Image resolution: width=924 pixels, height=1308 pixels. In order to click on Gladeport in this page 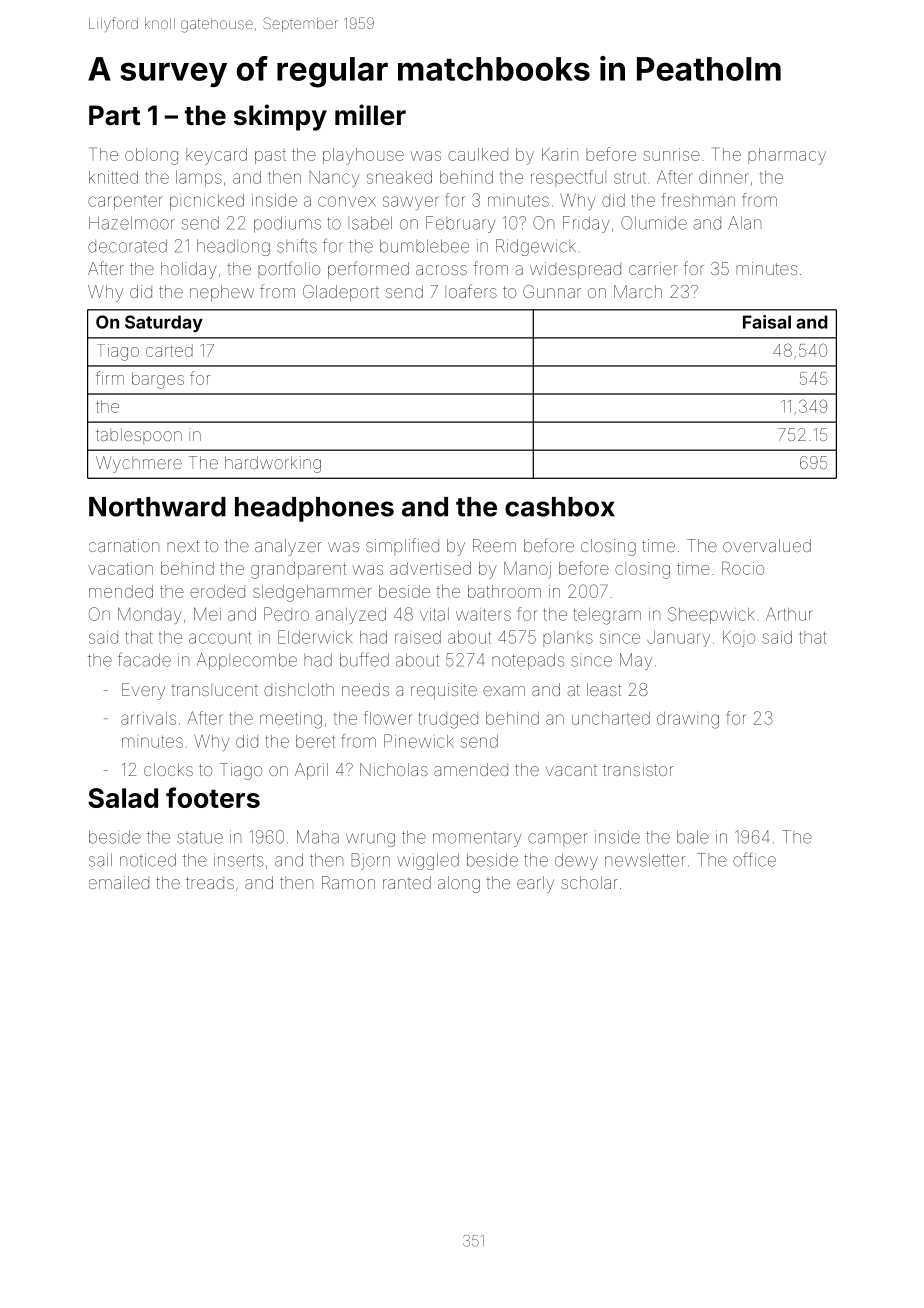, I will do `click(341, 293)`.
